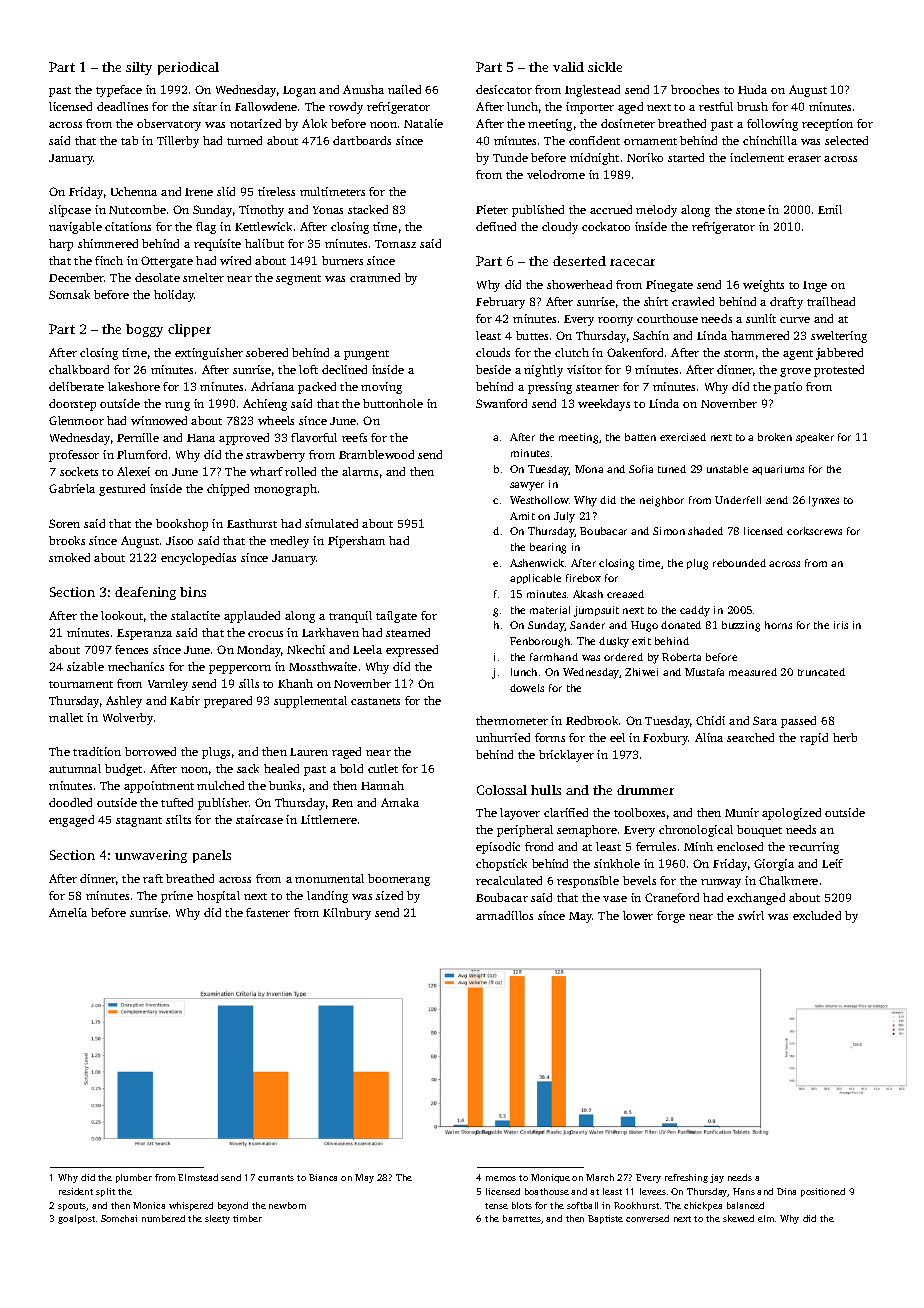 The image size is (924, 1308). Describe the element at coordinates (404, 89) in the page. I see `nailed` at that location.
